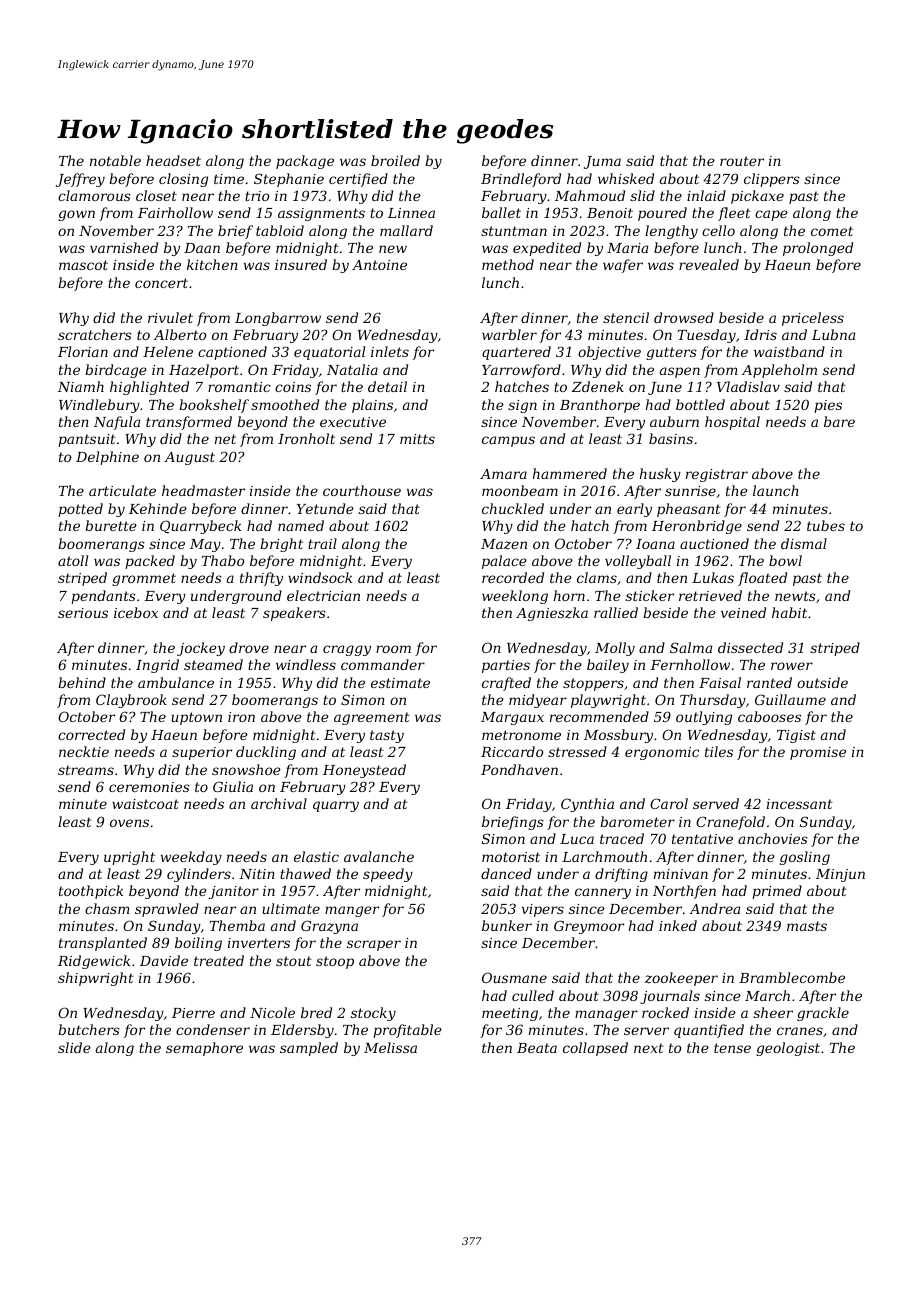 Image resolution: width=924 pixels, height=1314 pixels. Describe the element at coordinates (533, 995) in the image. I see `culled` at that location.
